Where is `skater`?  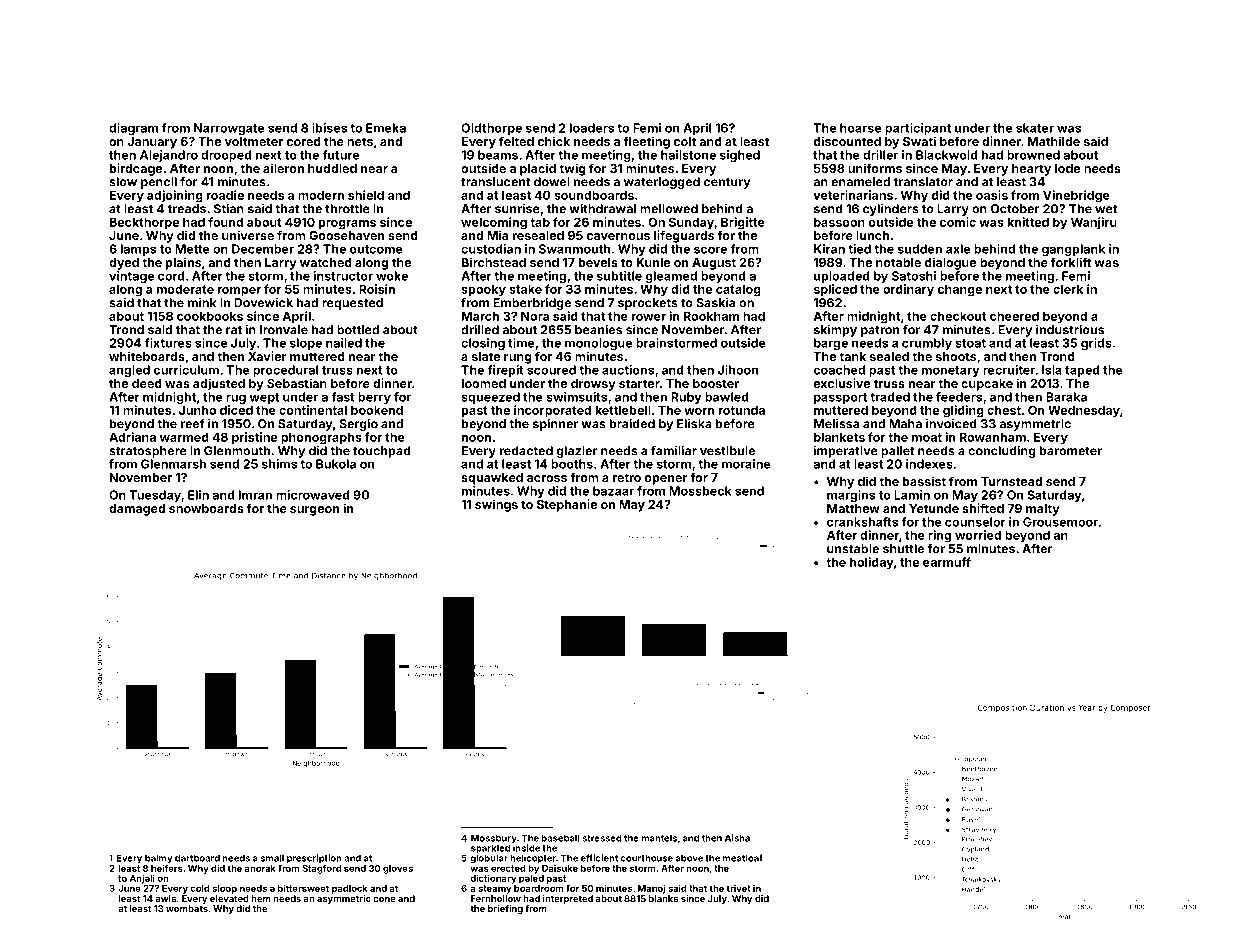
skater is located at coordinates (1035, 128).
